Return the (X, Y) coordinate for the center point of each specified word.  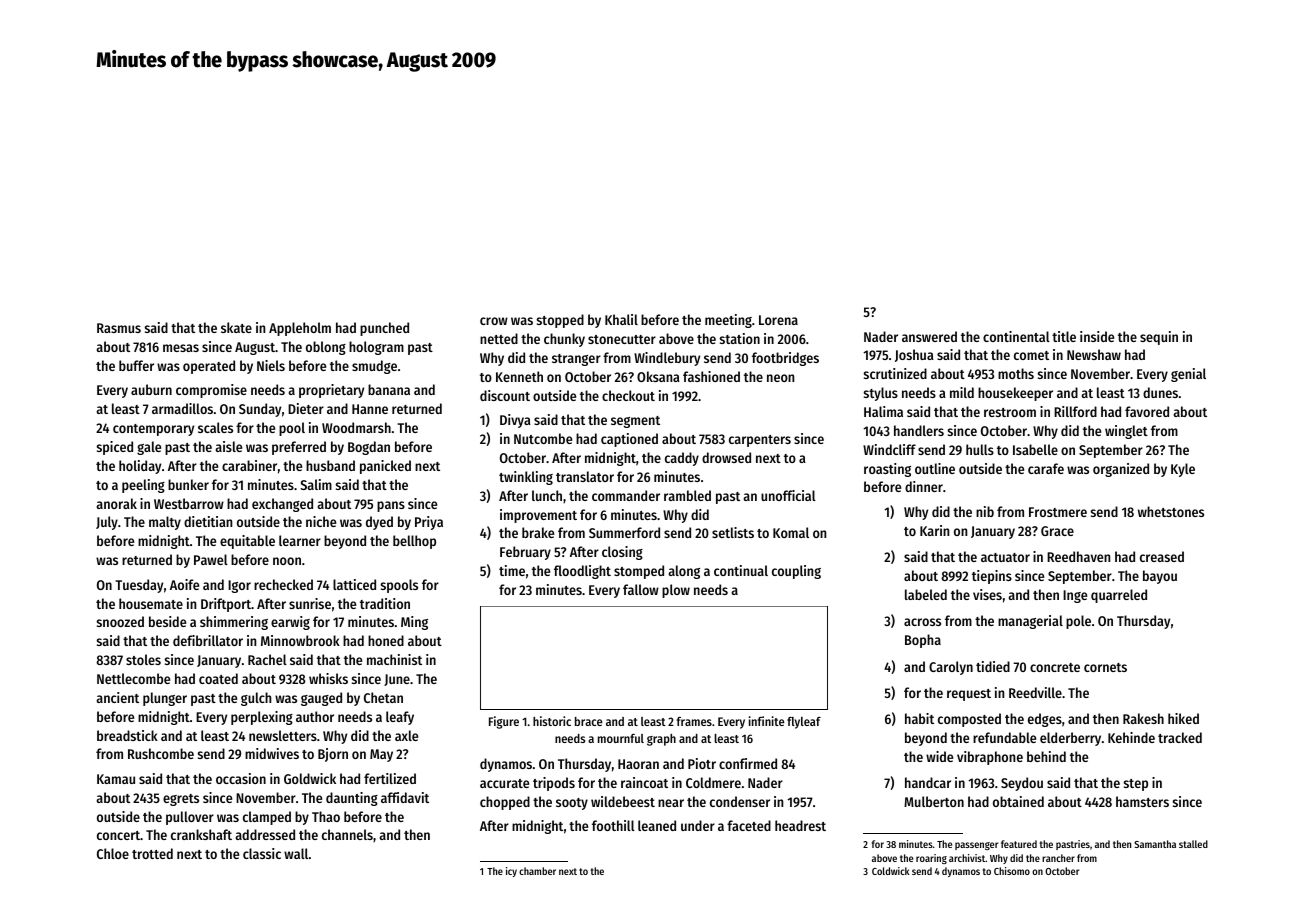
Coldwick (891, 871)
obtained (1018, 801)
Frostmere (1058, 512)
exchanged (282, 505)
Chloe (113, 853)
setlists (733, 532)
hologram (376, 348)
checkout (628, 395)
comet (1031, 355)
